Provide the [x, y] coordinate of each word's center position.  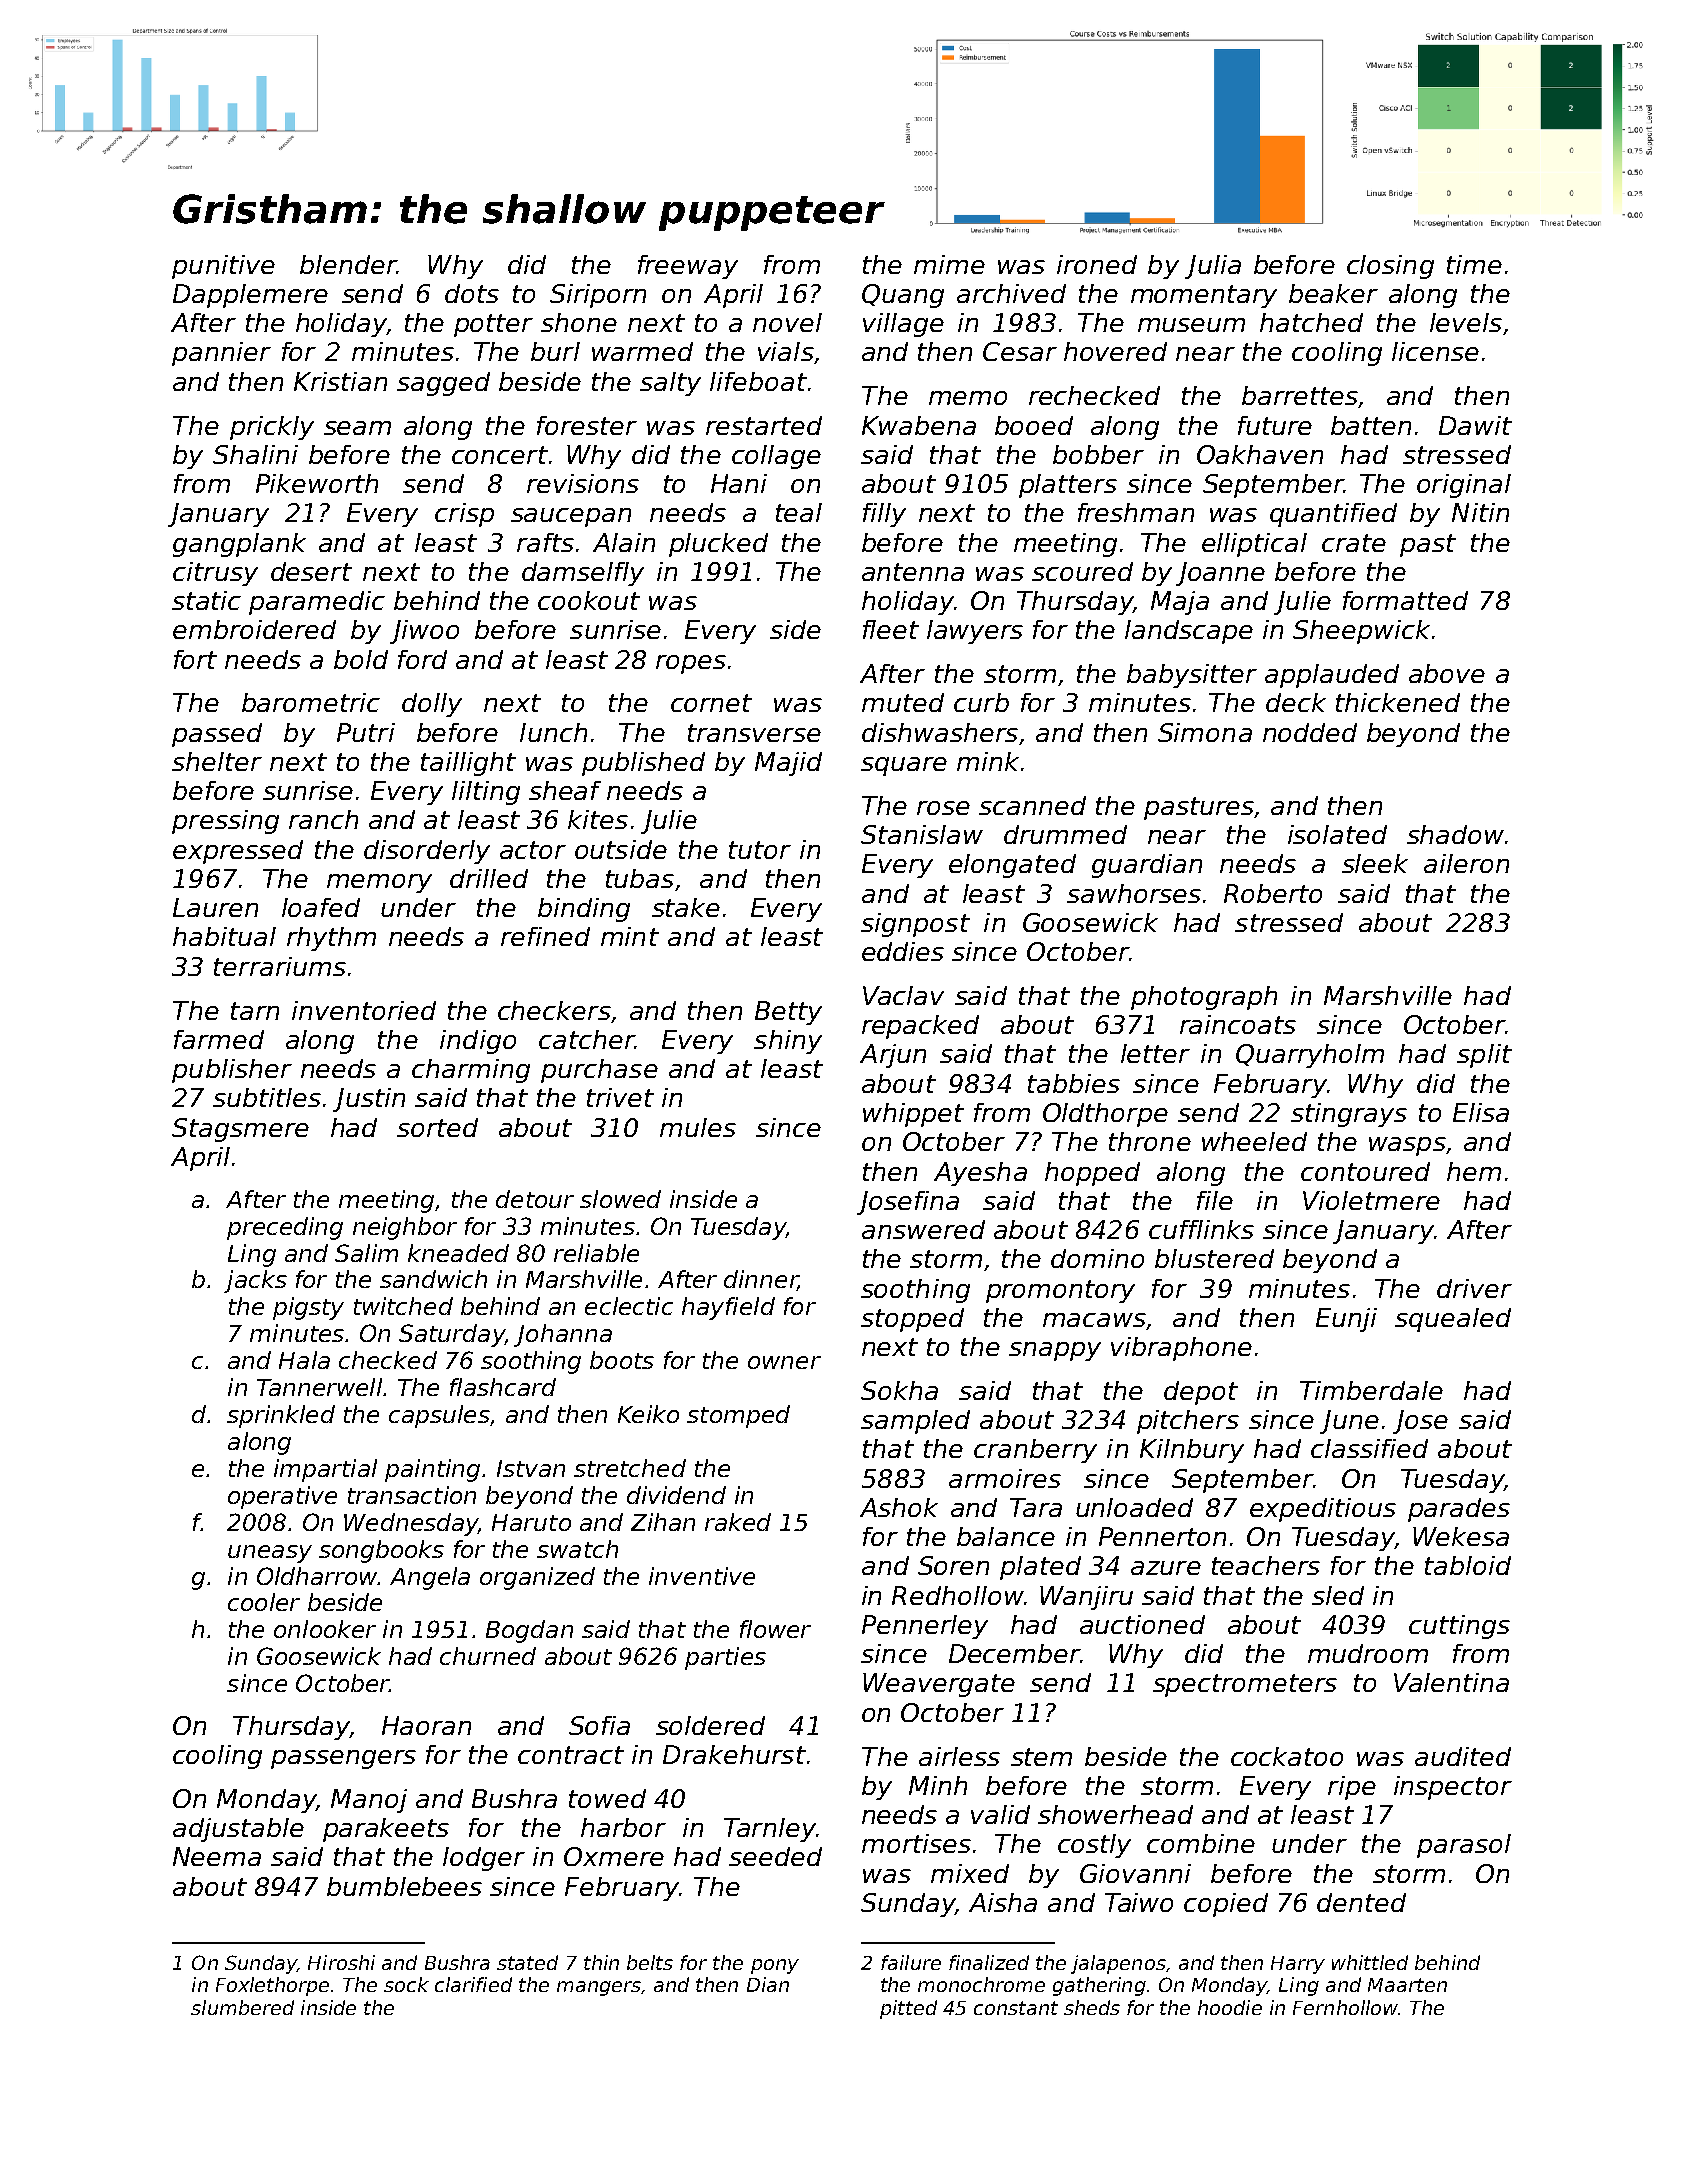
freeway [688, 267]
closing [1390, 267]
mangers [599, 1988]
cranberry [1035, 1451]
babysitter [1192, 676]
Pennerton [1162, 1536]
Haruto [531, 1522]
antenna [913, 572]
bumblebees [404, 1886]
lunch [553, 732]
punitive [223, 267]
